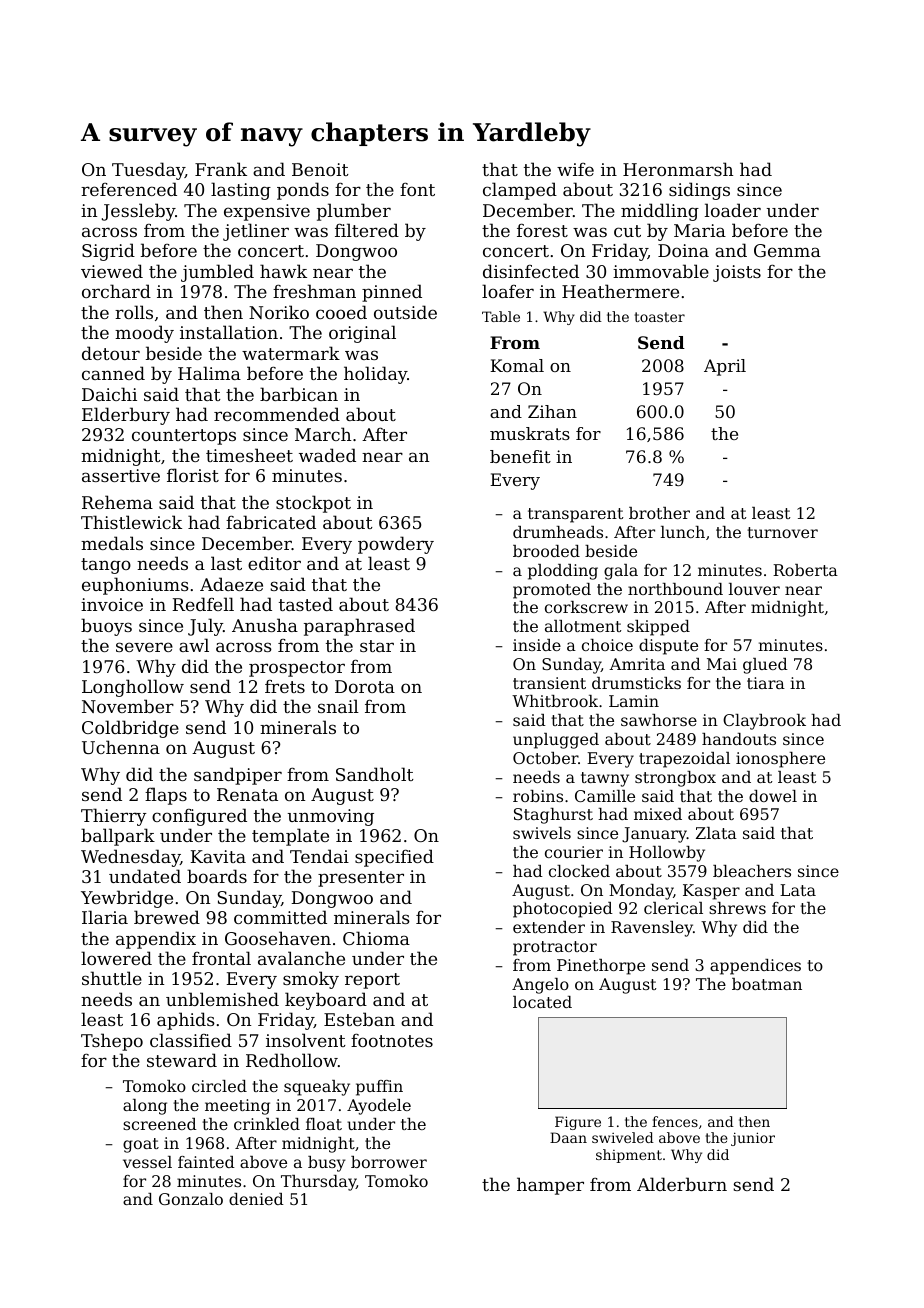  Describe the element at coordinates (126, 416) in the image. I see `Elderbury` at that location.
